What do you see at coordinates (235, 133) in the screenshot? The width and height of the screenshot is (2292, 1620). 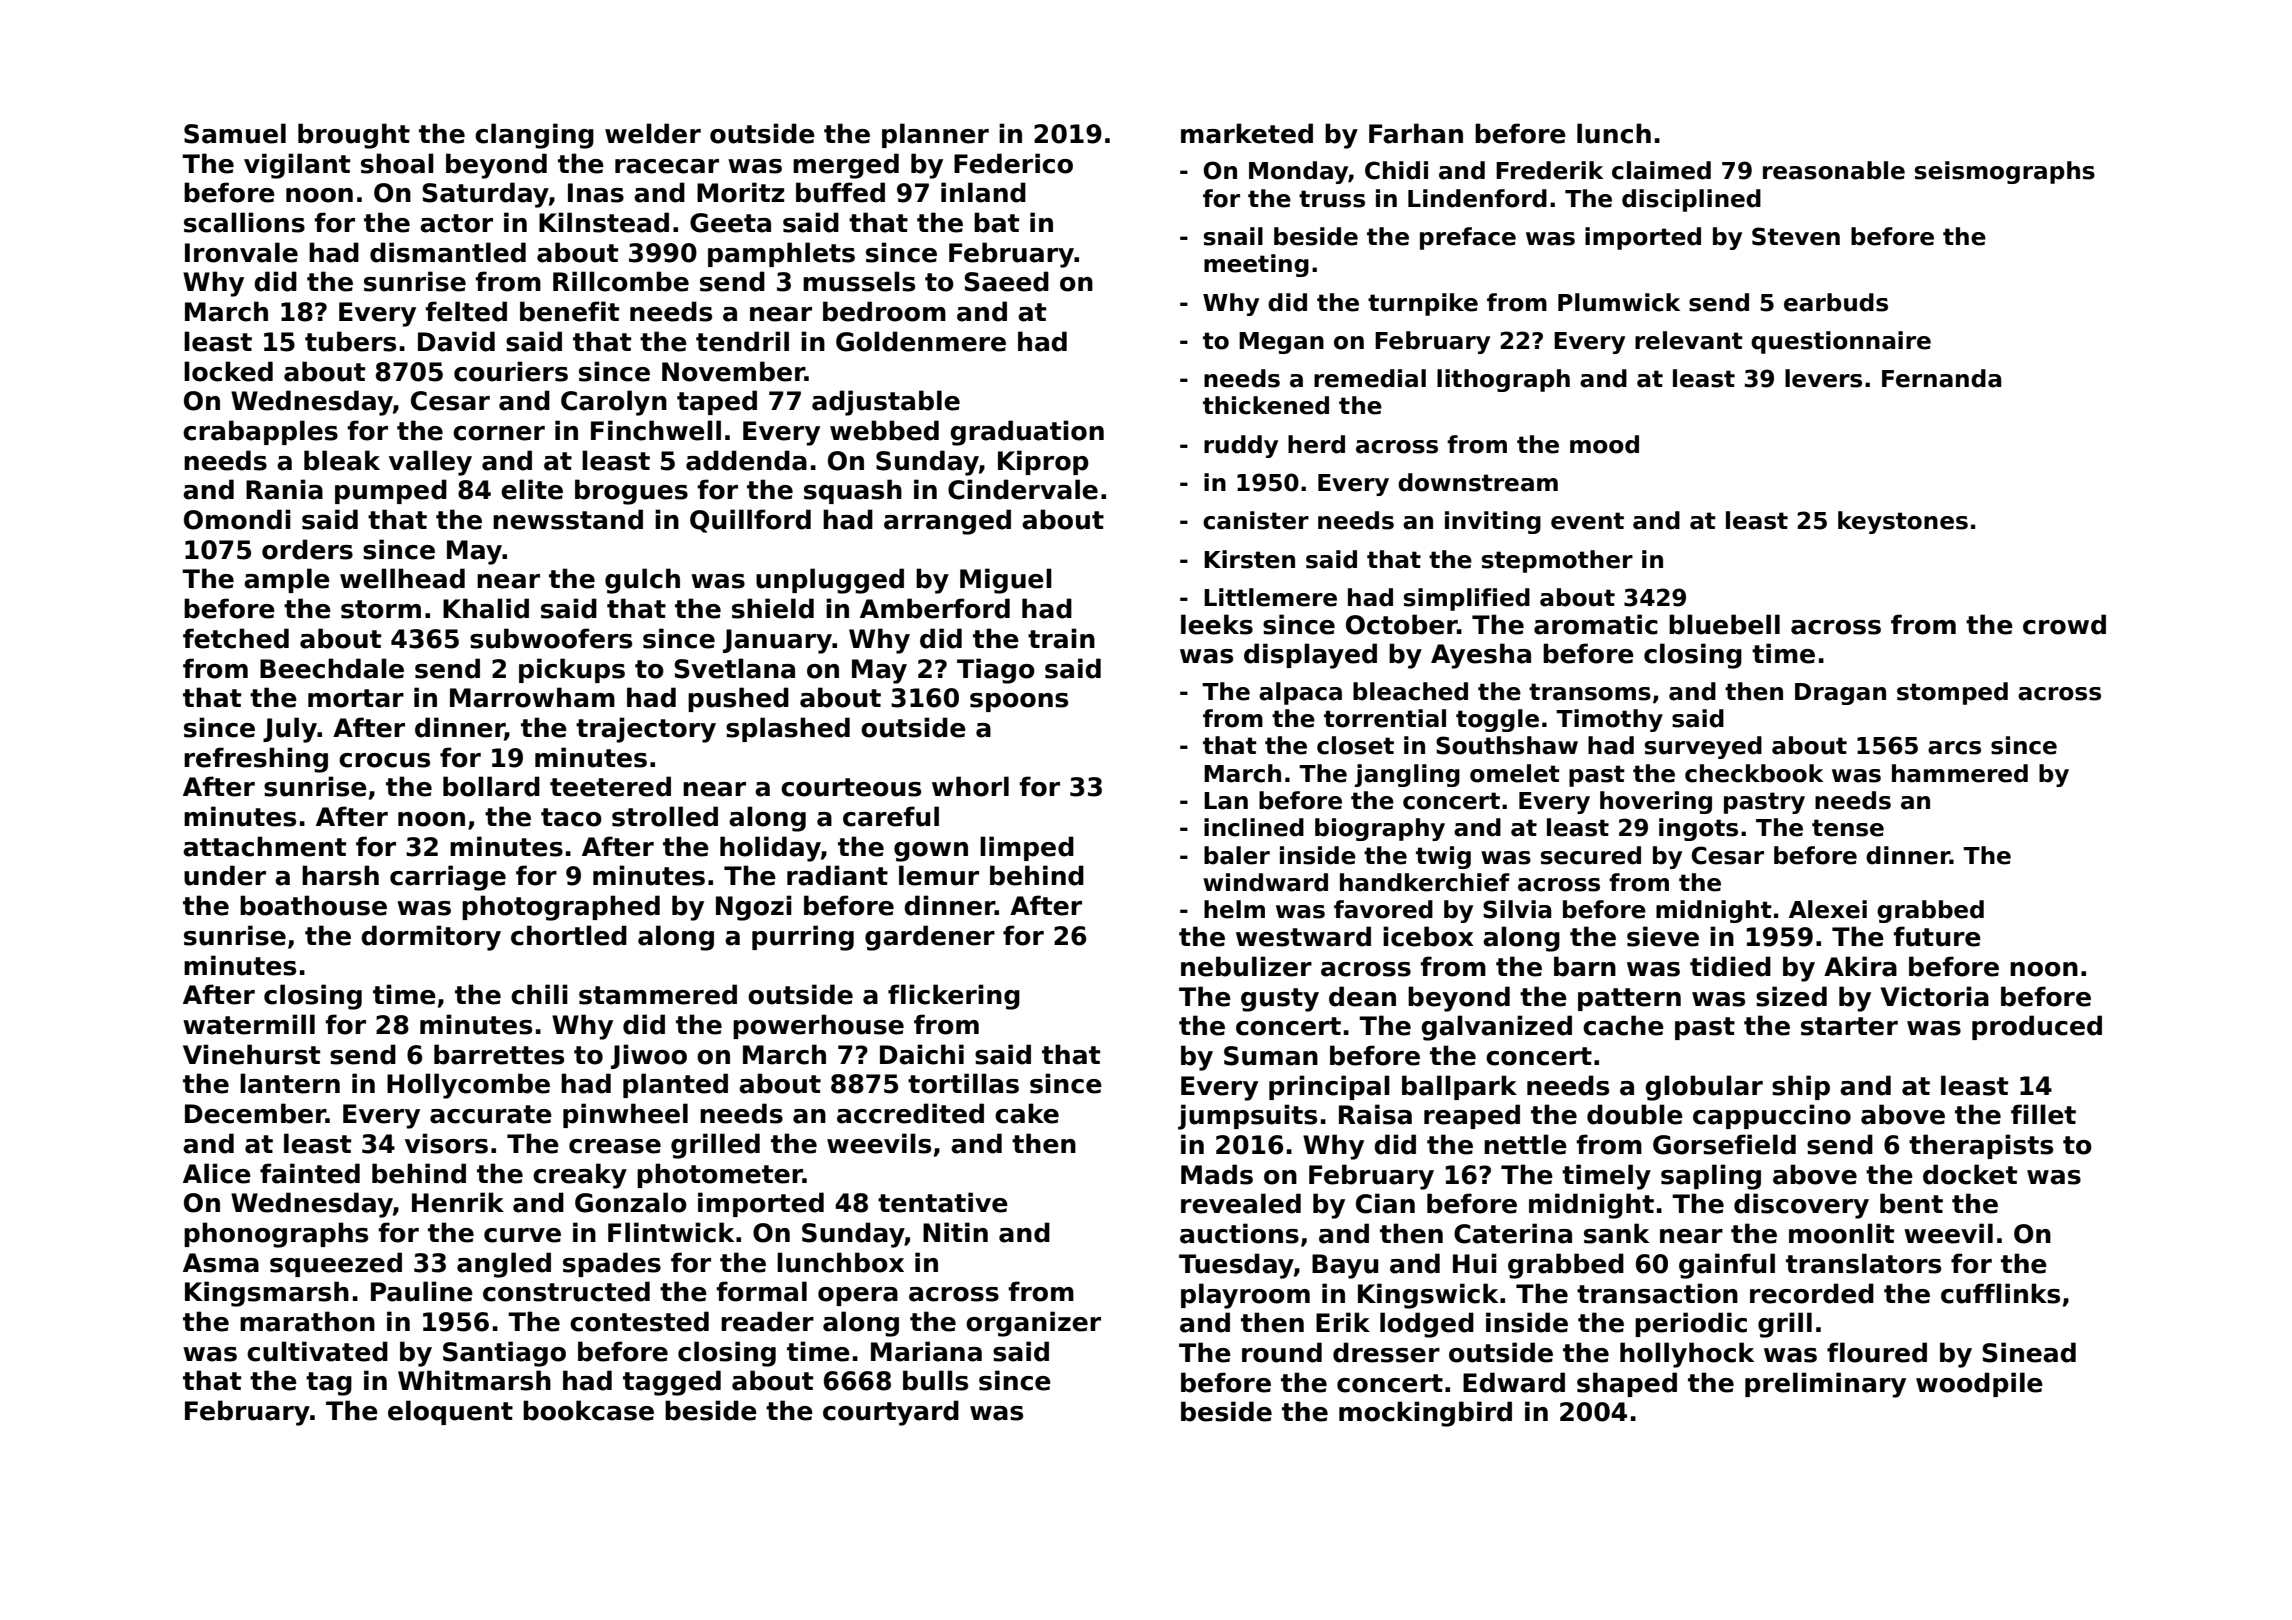 I see `Samuel` at bounding box center [235, 133].
